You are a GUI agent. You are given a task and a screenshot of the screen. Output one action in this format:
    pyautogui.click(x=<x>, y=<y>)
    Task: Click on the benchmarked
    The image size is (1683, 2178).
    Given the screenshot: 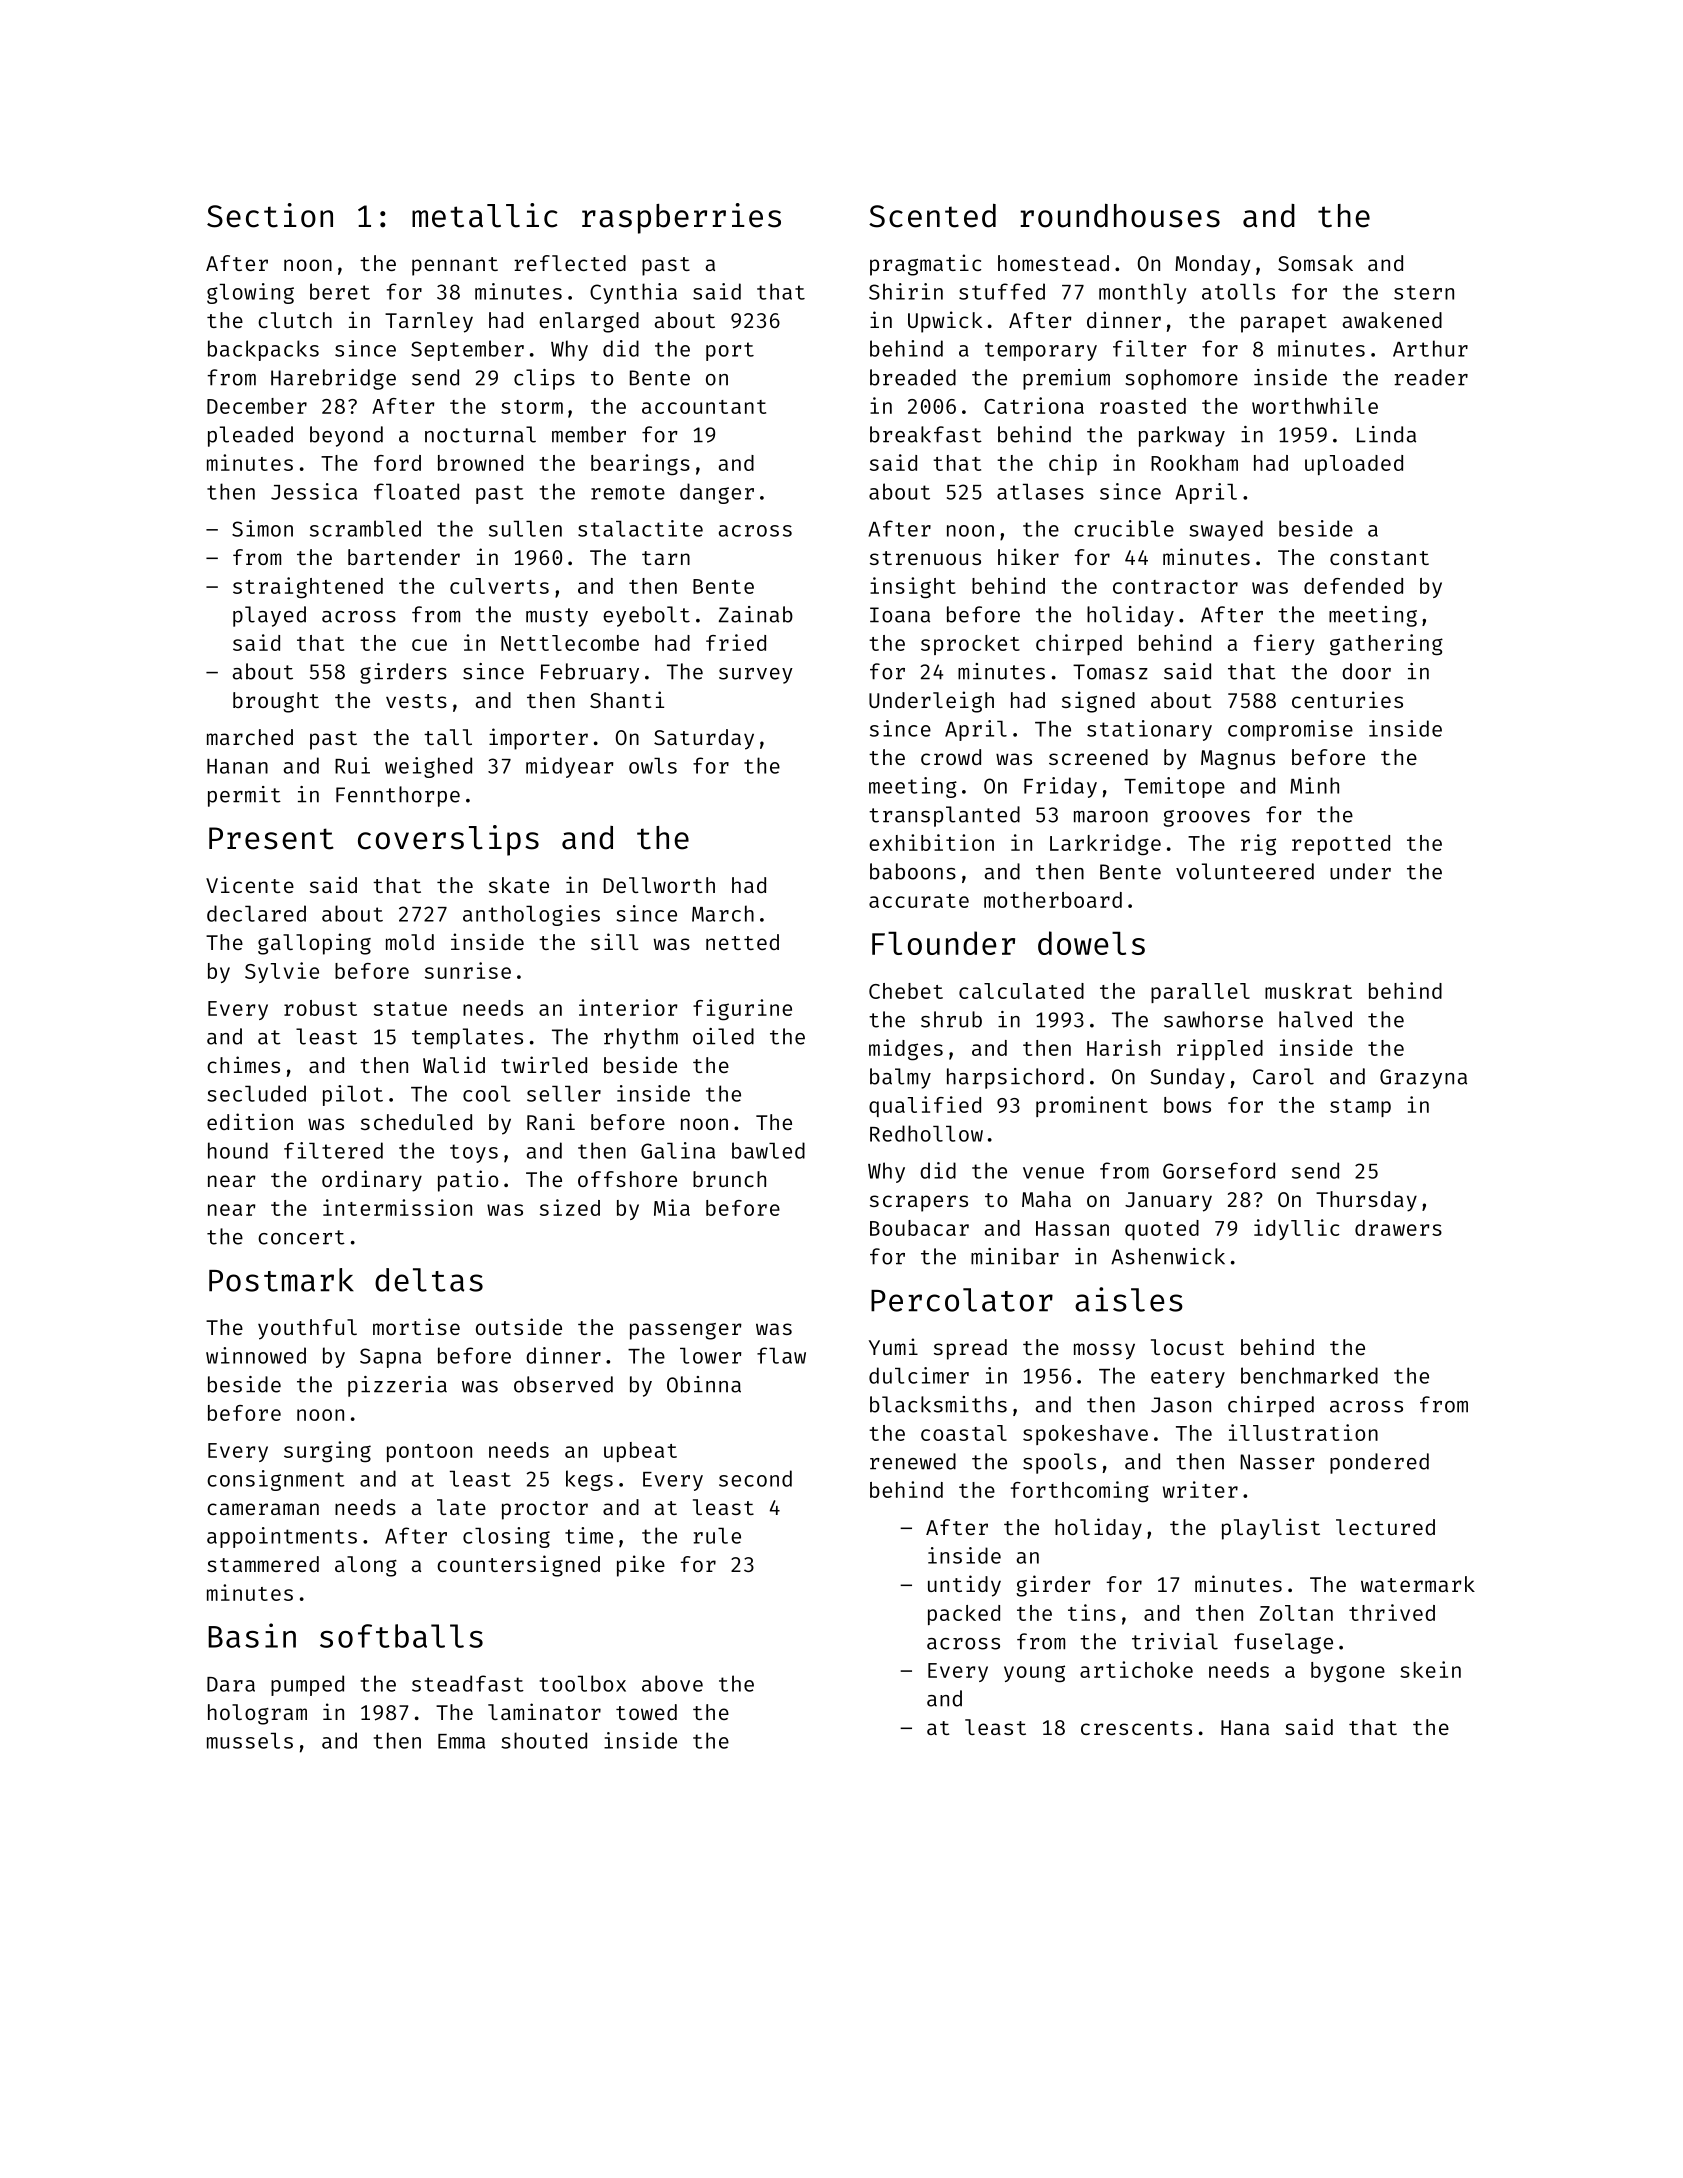 What is the action you would take?
    pyautogui.click(x=1309, y=1375)
